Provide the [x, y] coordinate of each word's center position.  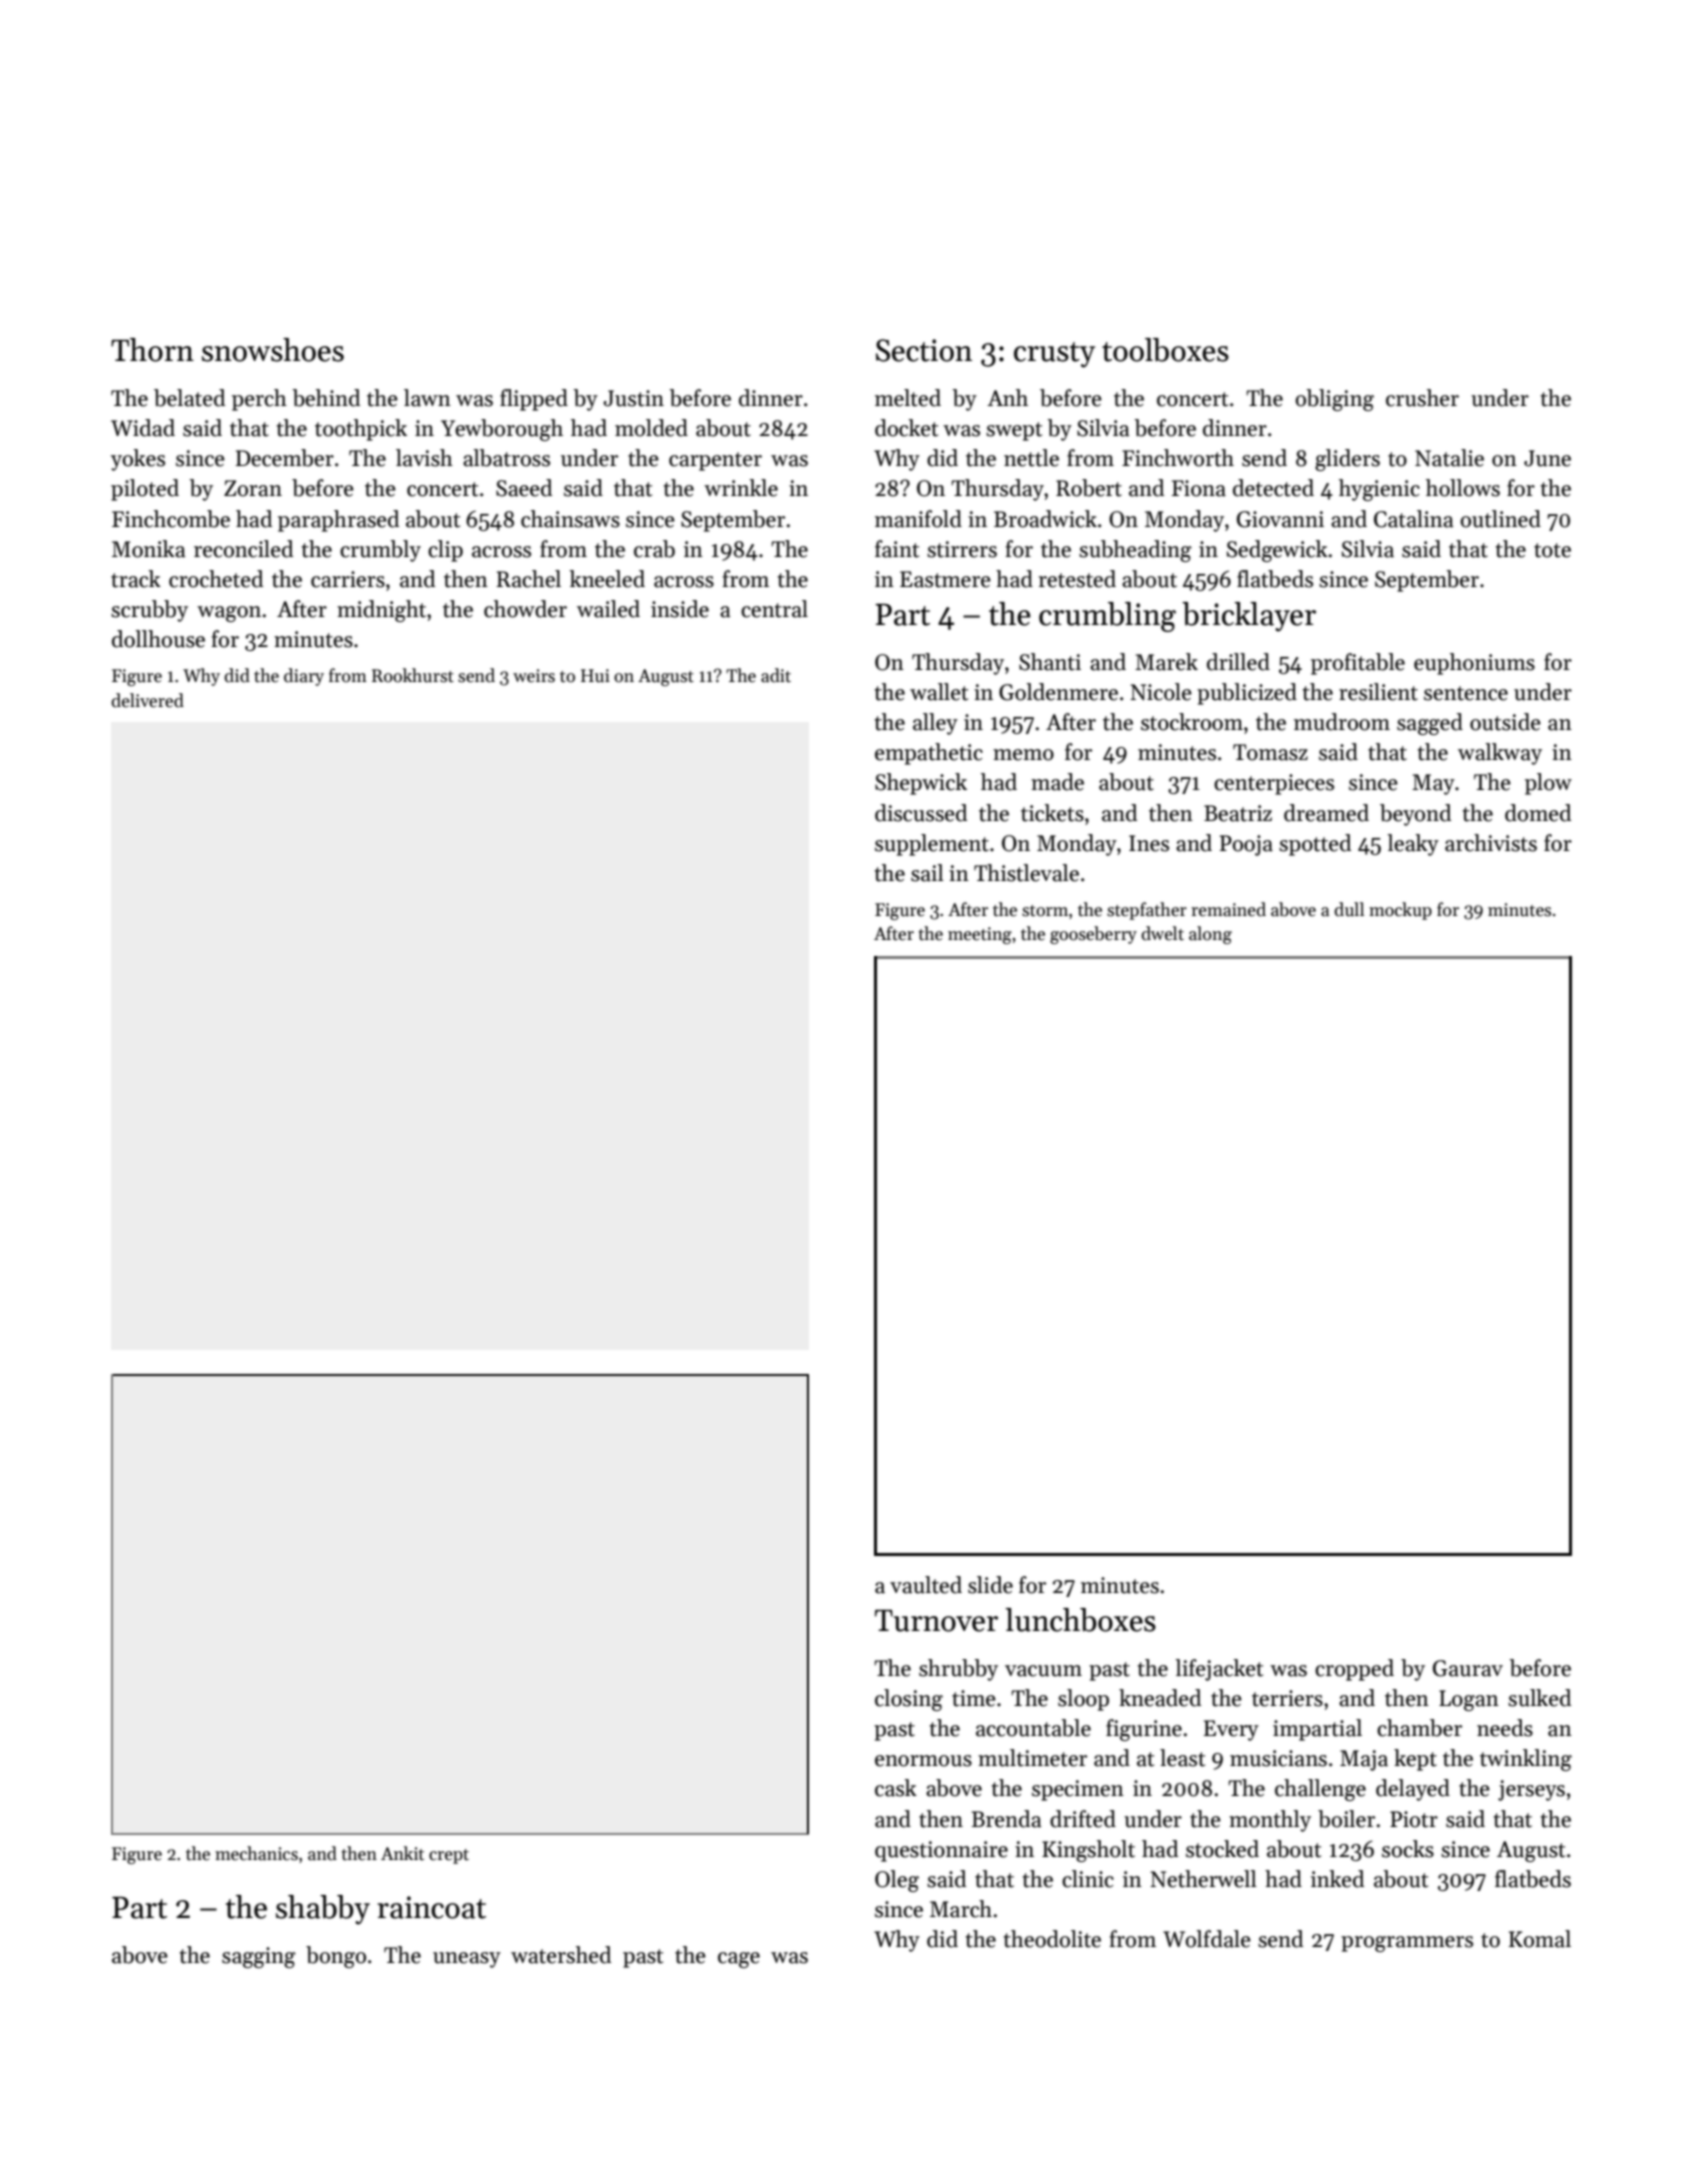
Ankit [402, 1853]
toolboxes [1165, 350]
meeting [980, 935]
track [136, 579]
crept [449, 1856]
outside [1505, 722]
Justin [634, 398]
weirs [534, 676]
